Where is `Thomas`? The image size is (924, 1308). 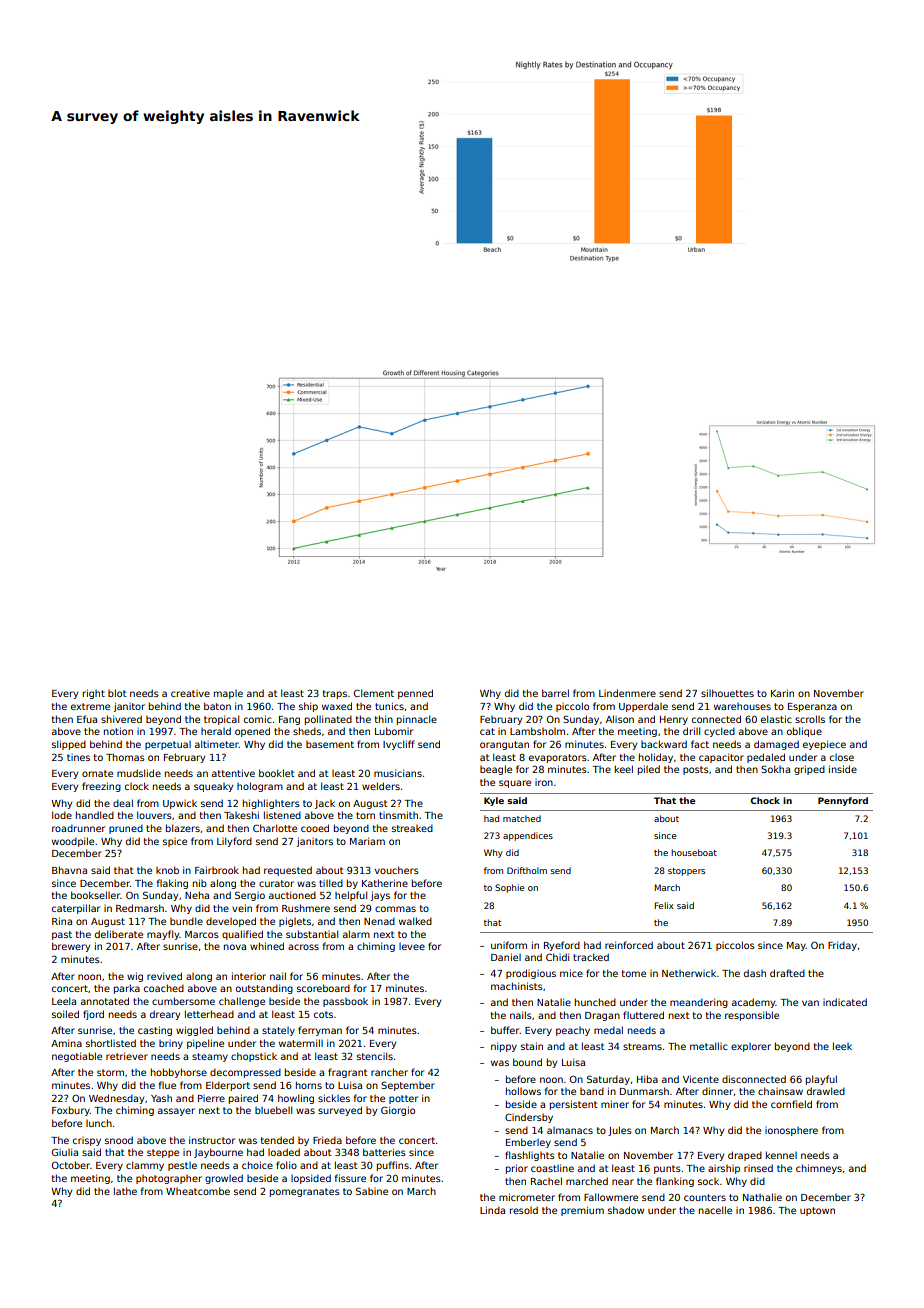 Thomas is located at coordinates (125, 757).
